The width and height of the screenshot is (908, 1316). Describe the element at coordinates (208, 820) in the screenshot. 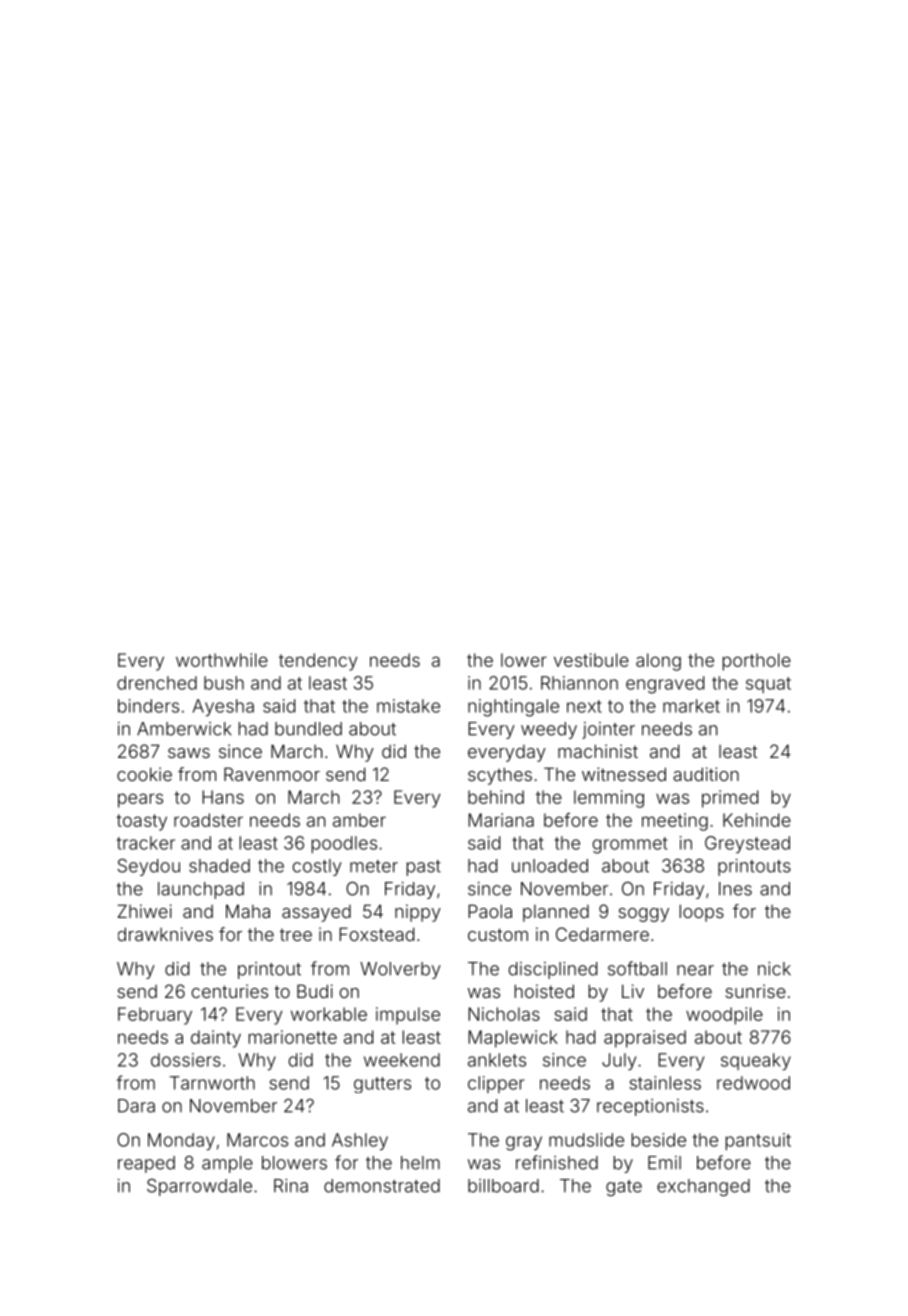

I see `roadster` at that location.
